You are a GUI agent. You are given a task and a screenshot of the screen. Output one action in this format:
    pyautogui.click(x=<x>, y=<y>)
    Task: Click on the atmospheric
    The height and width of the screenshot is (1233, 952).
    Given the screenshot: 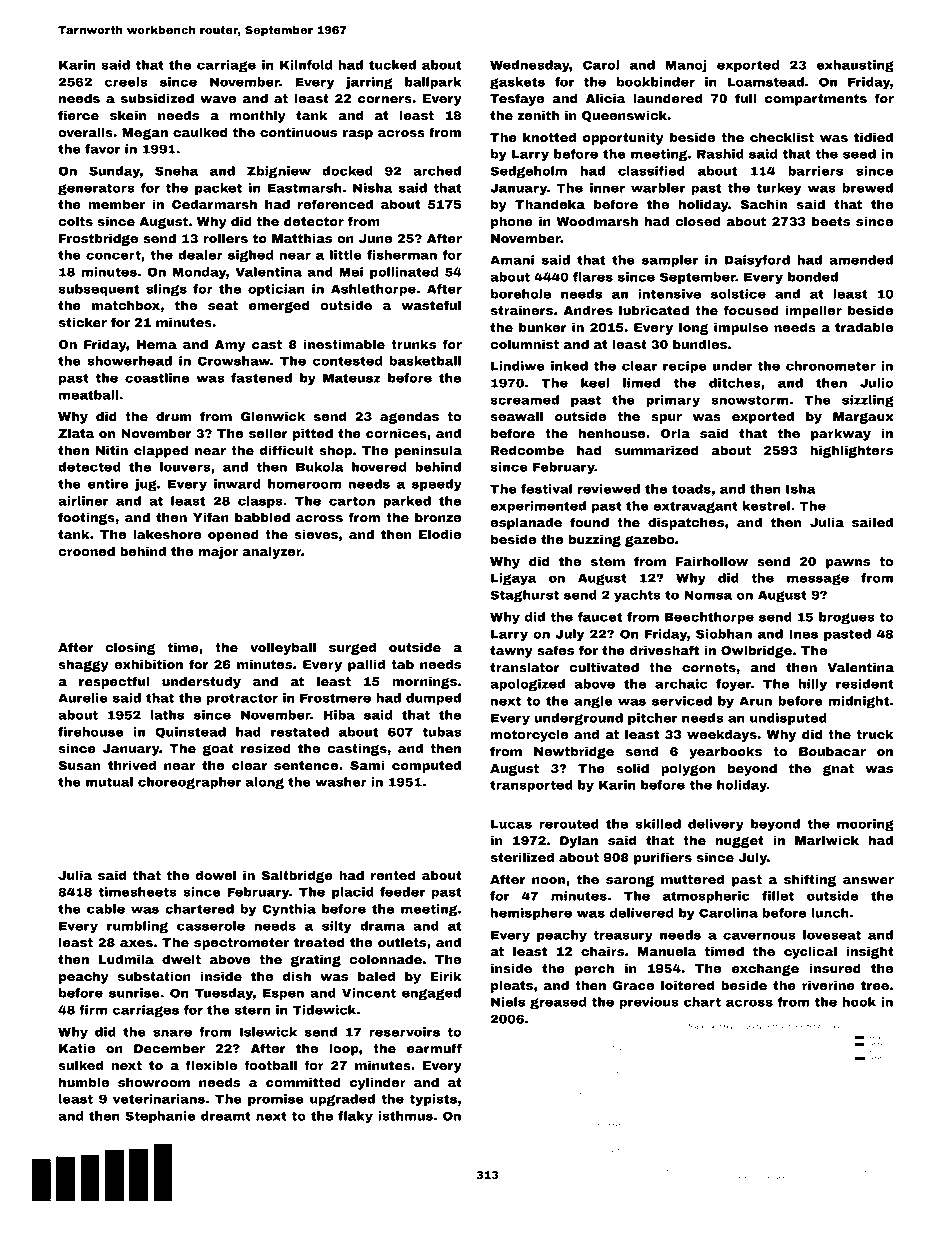 What is the action you would take?
    pyautogui.click(x=706, y=897)
